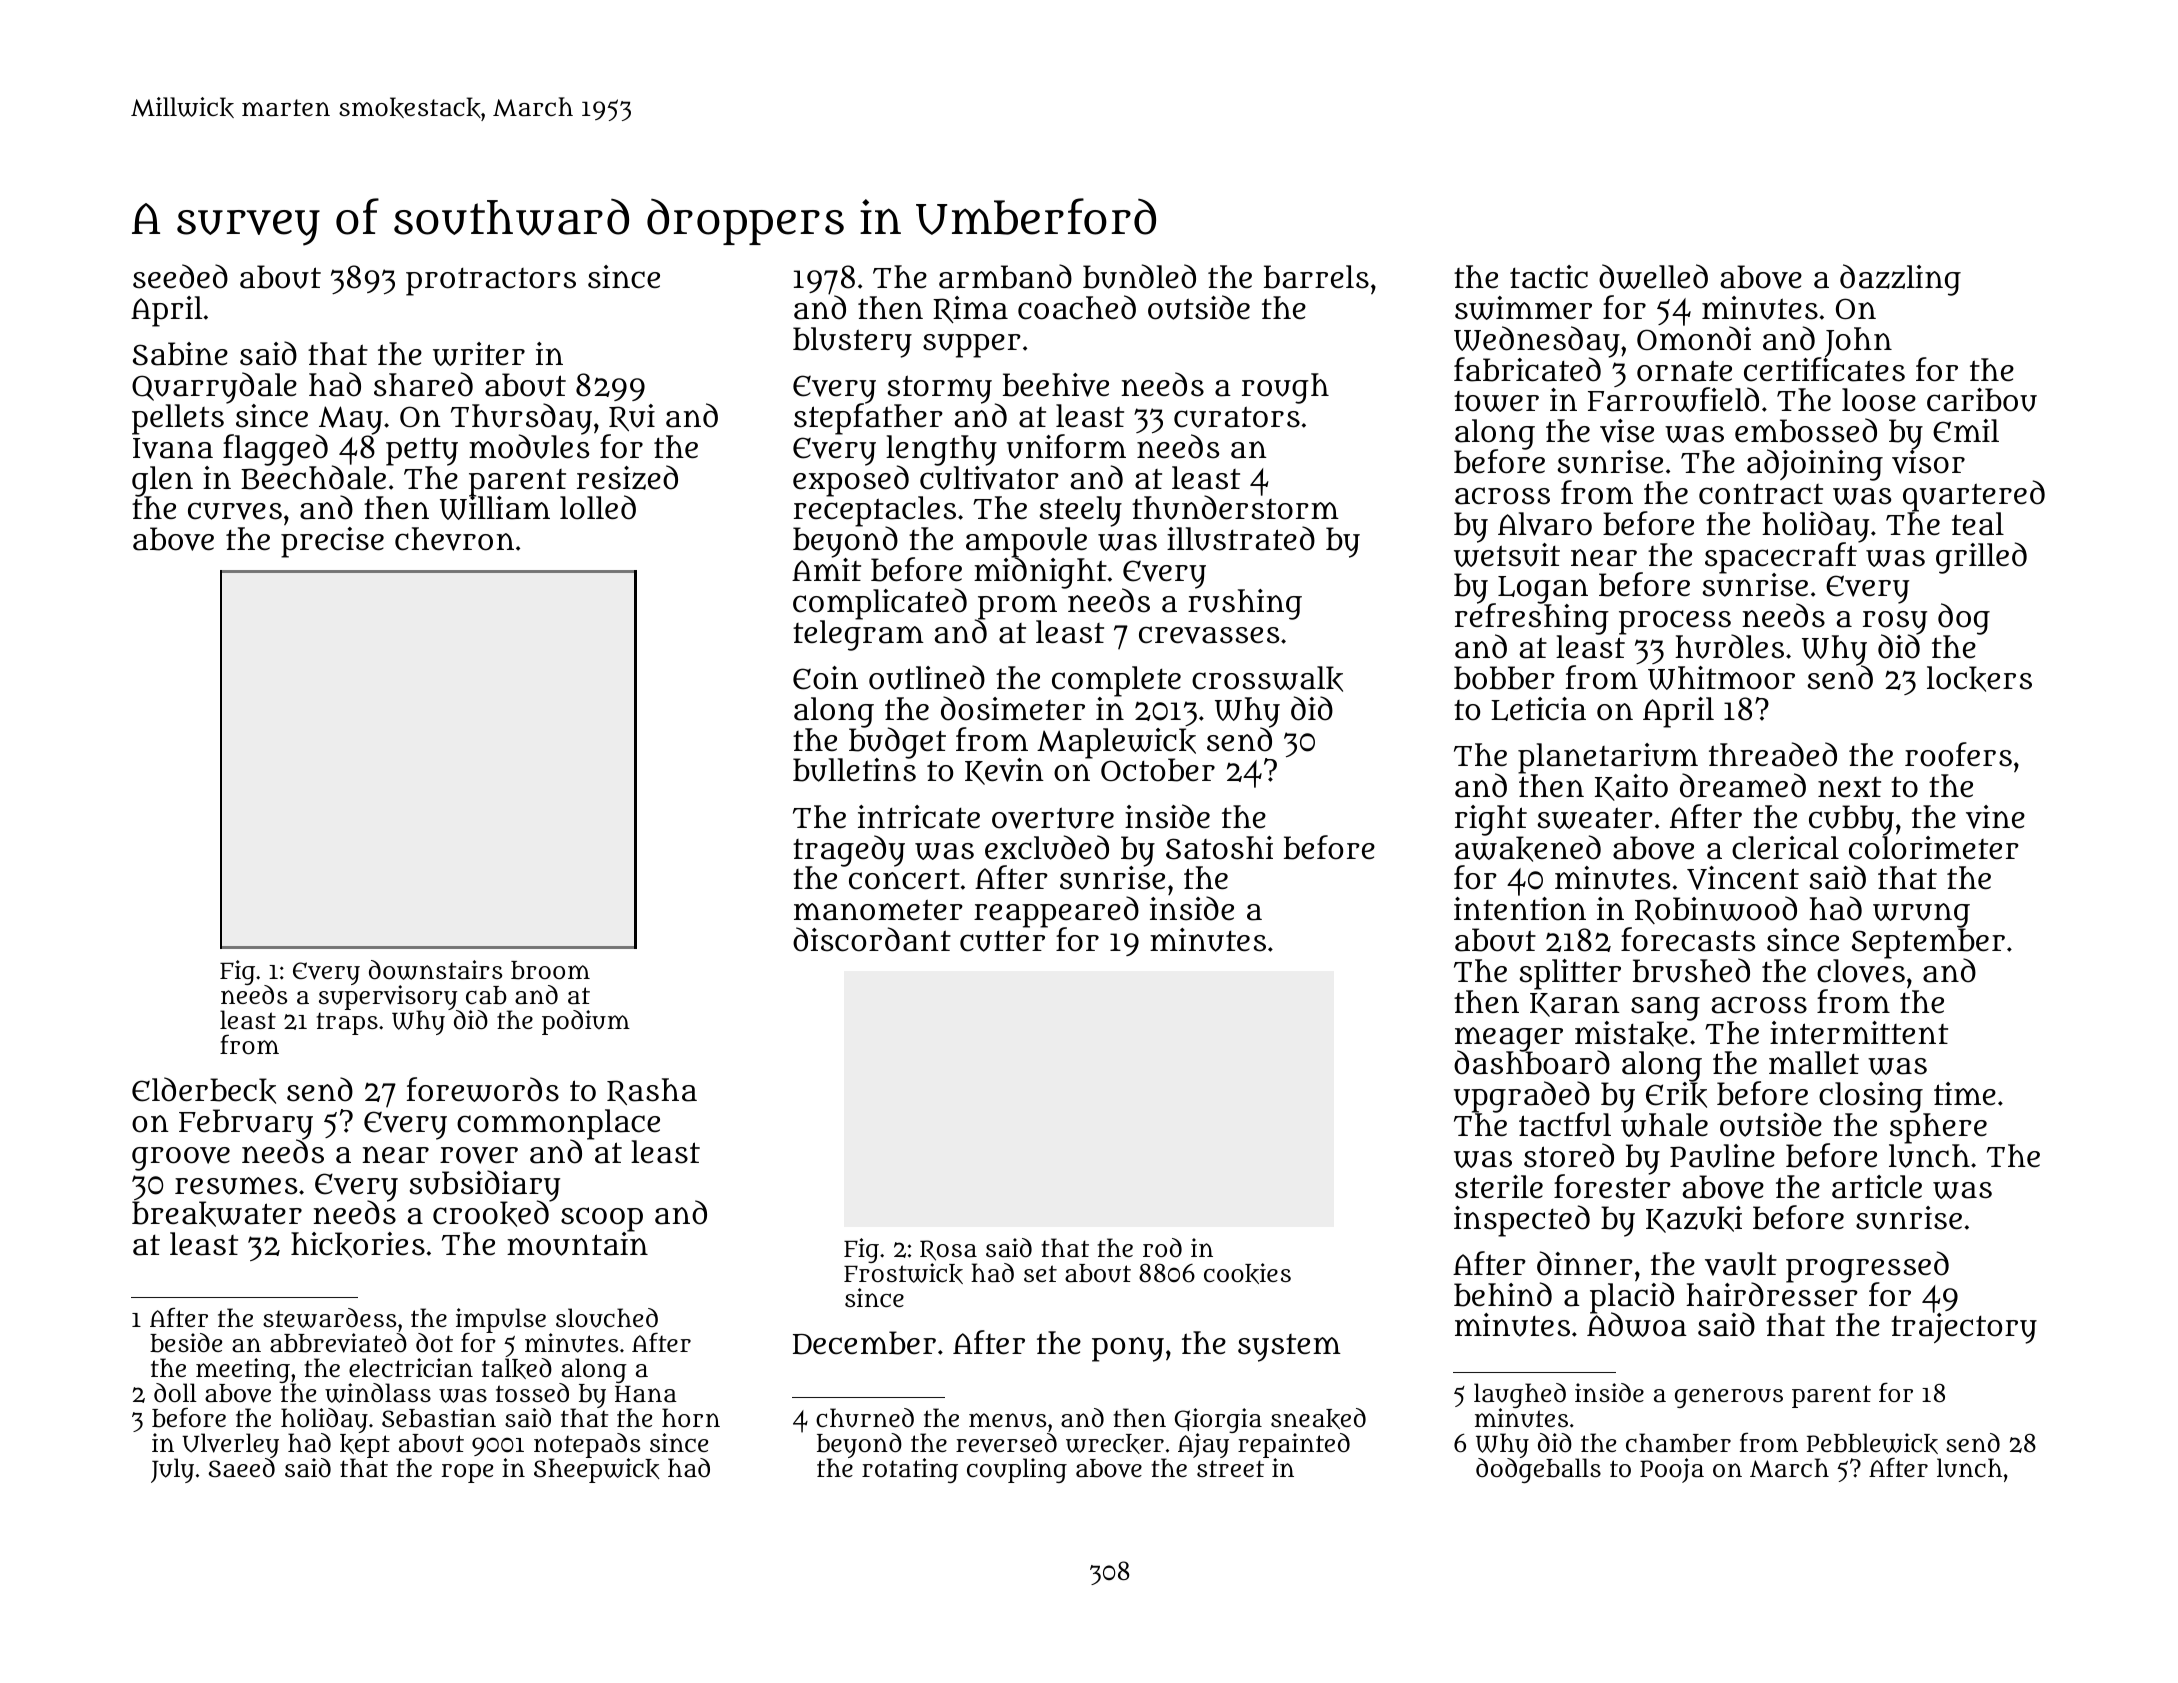 The height and width of the screenshot is (1683, 2178). Describe the element at coordinates (1653, 276) in the screenshot. I see `dwelled` at that location.
